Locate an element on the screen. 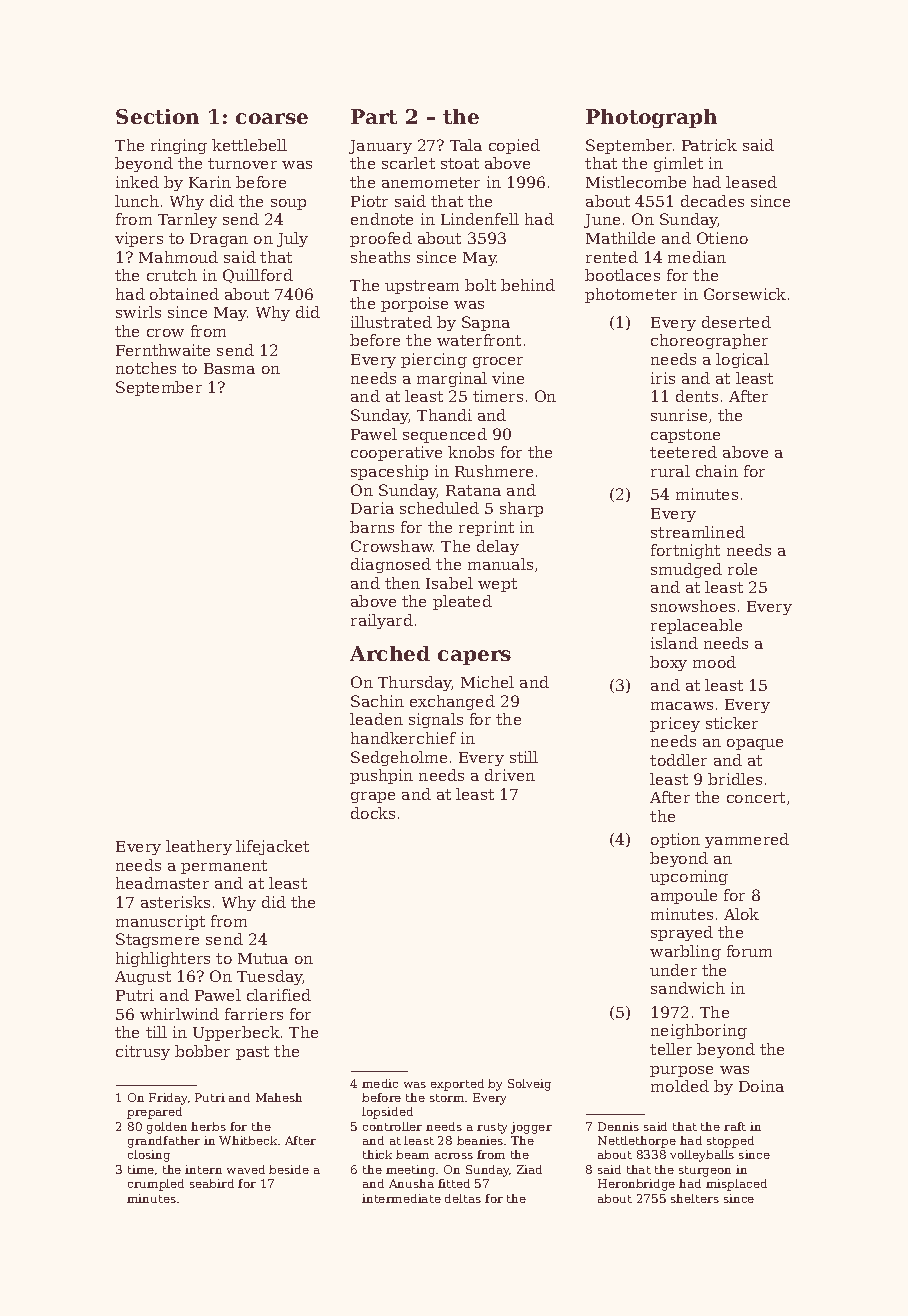 The height and width of the screenshot is (1316, 908). teller is located at coordinates (671, 1049).
